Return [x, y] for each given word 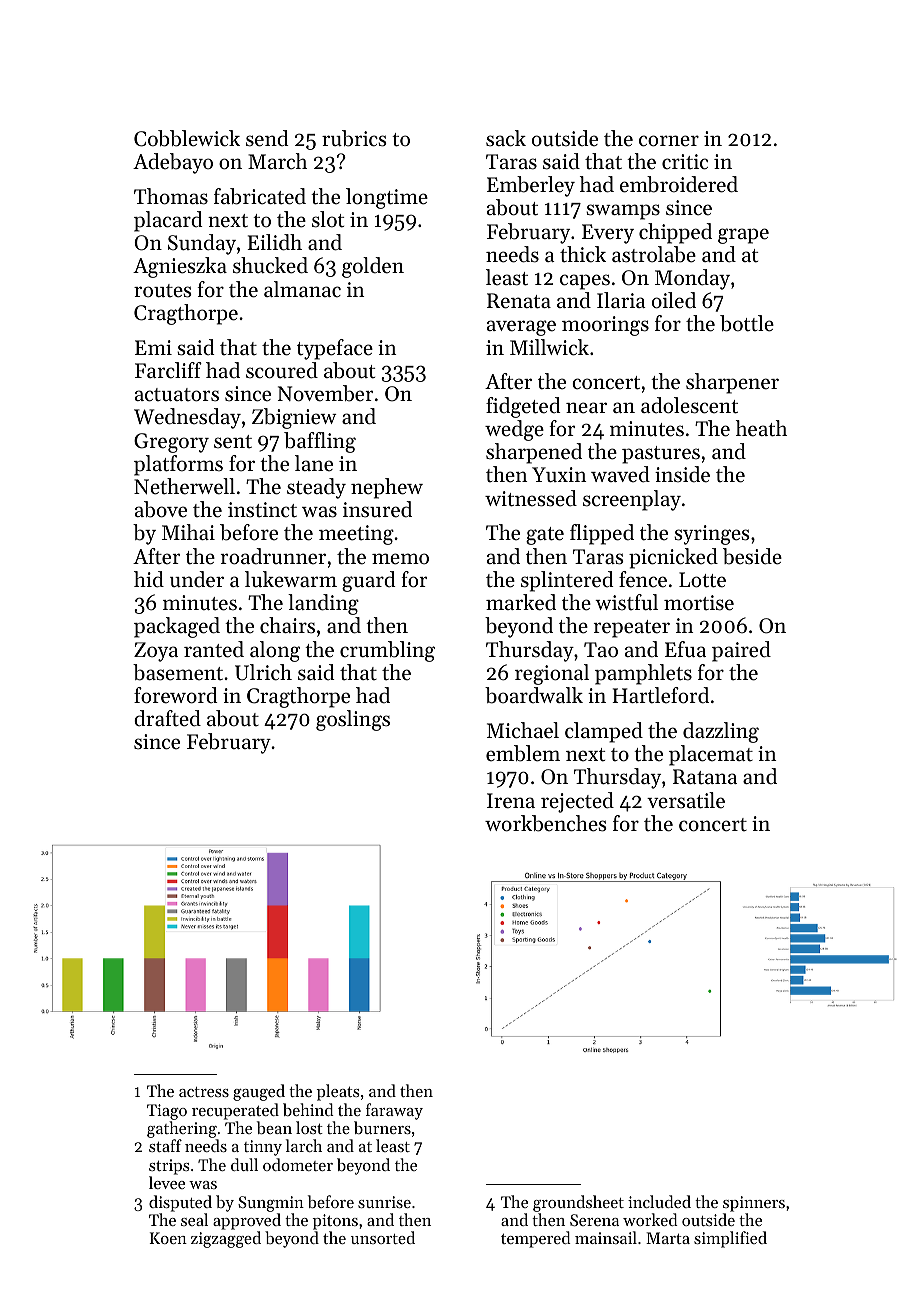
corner [669, 141]
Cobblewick [187, 138]
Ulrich [263, 672]
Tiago [167, 1112]
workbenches [546, 823]
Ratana [705, 777]
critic [685, 162]
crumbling [387, 651]
